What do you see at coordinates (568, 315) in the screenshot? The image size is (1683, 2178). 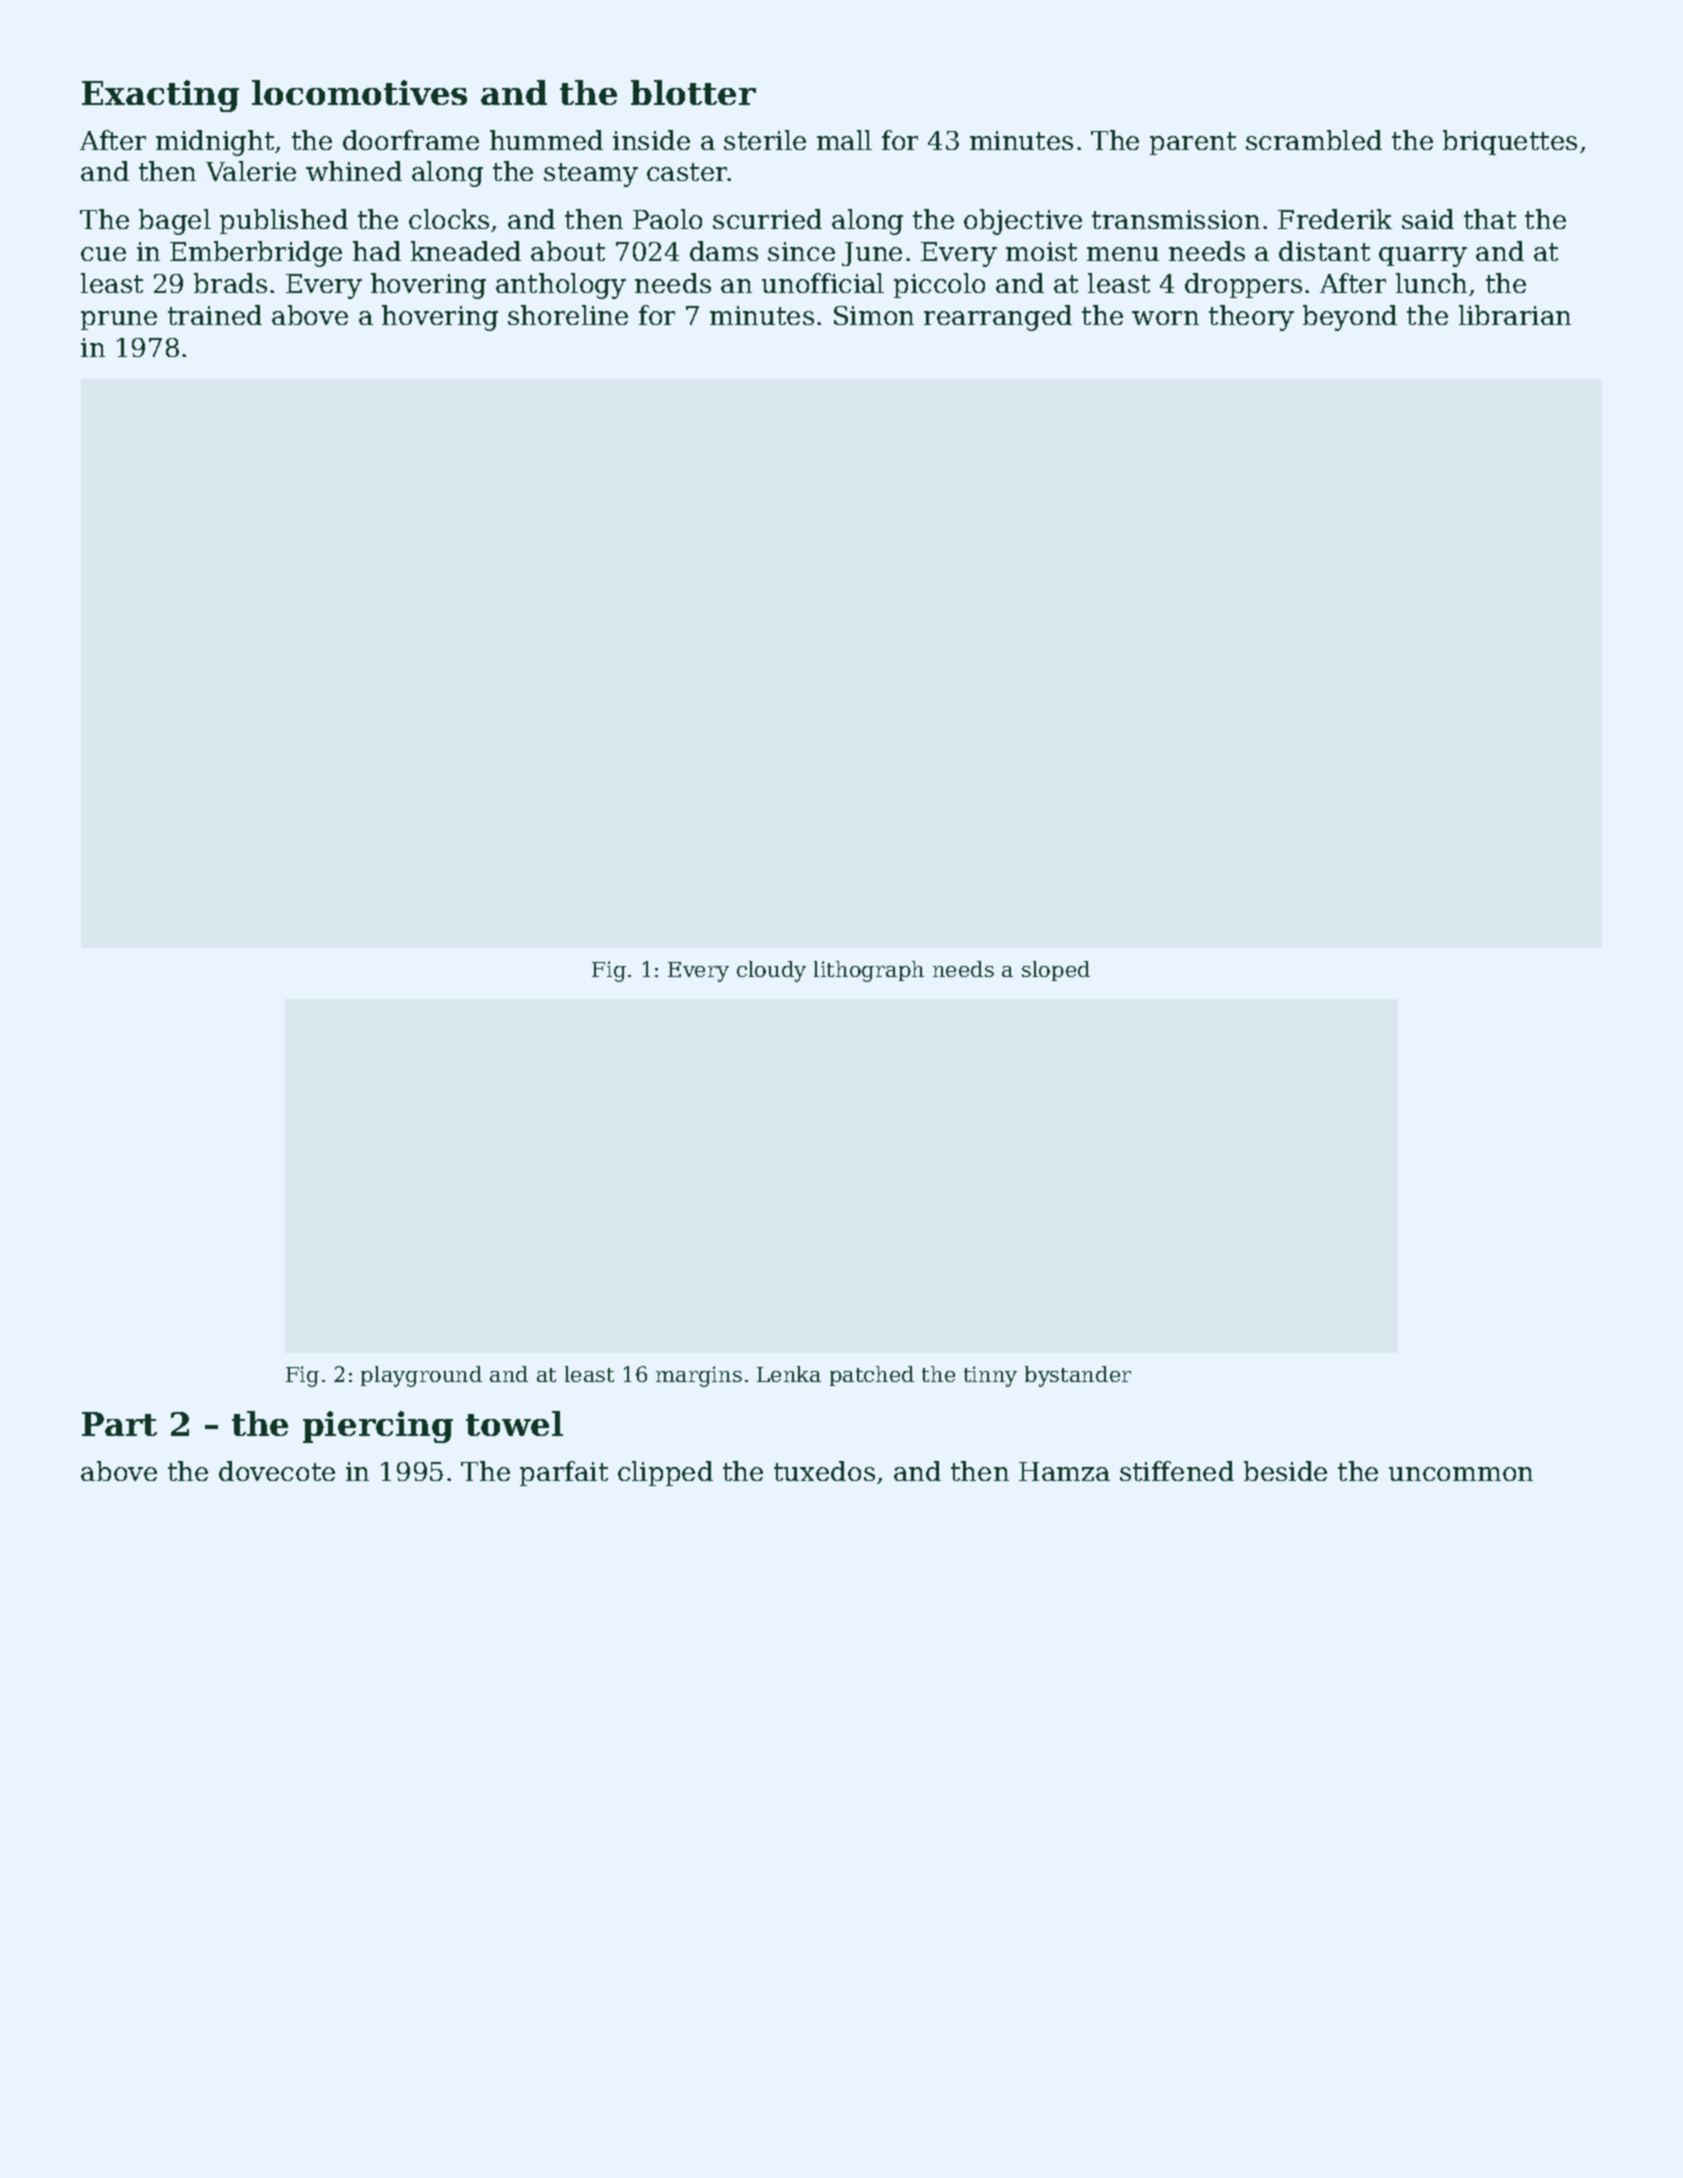 I see `shoreline` at bounding box center [568, 315].
